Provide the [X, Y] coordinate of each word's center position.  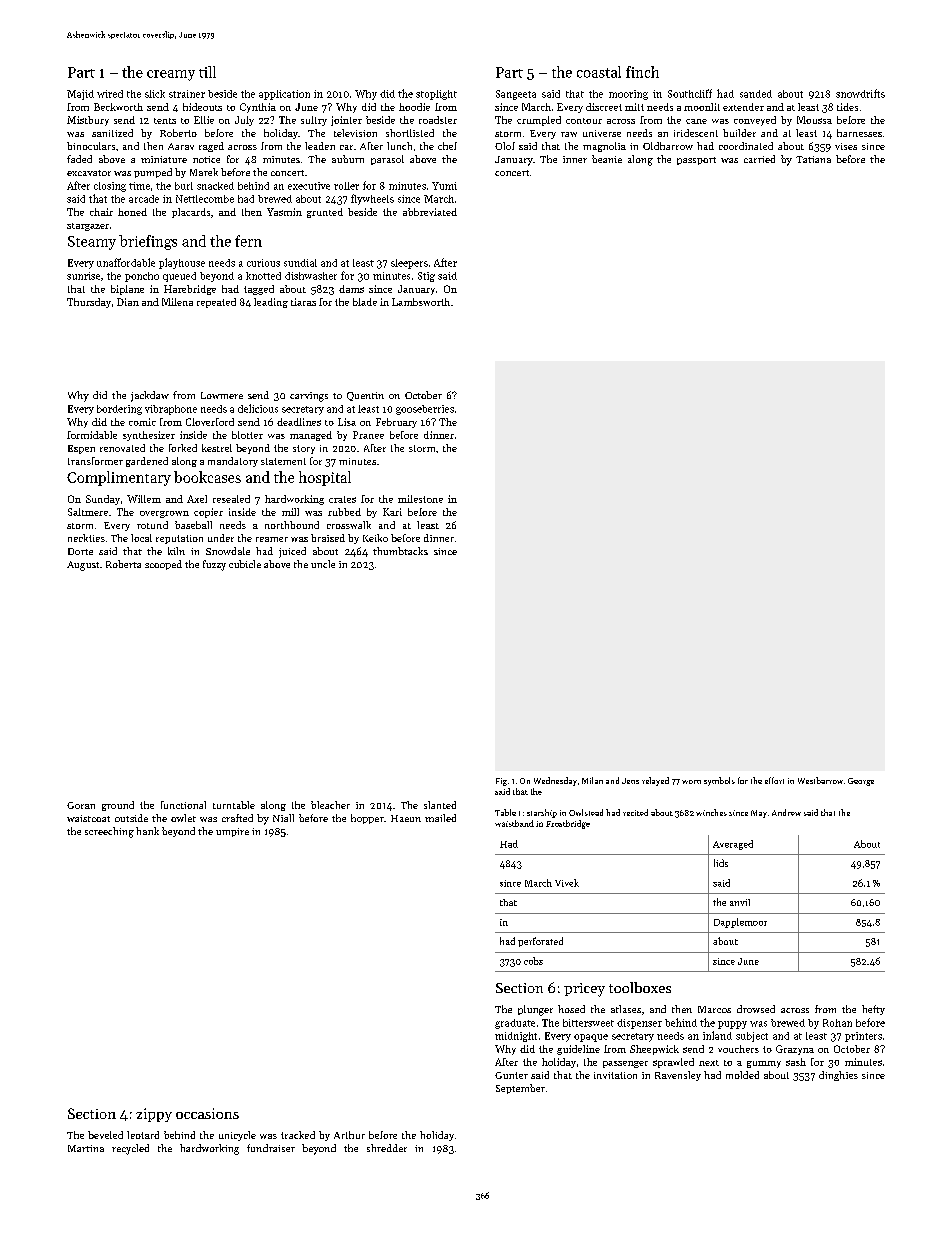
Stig [426, 277]
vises [846, 146]
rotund [152, 525]
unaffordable [126, 262]
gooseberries [425, 410]
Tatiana [813, 159]
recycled [130, 1149]
